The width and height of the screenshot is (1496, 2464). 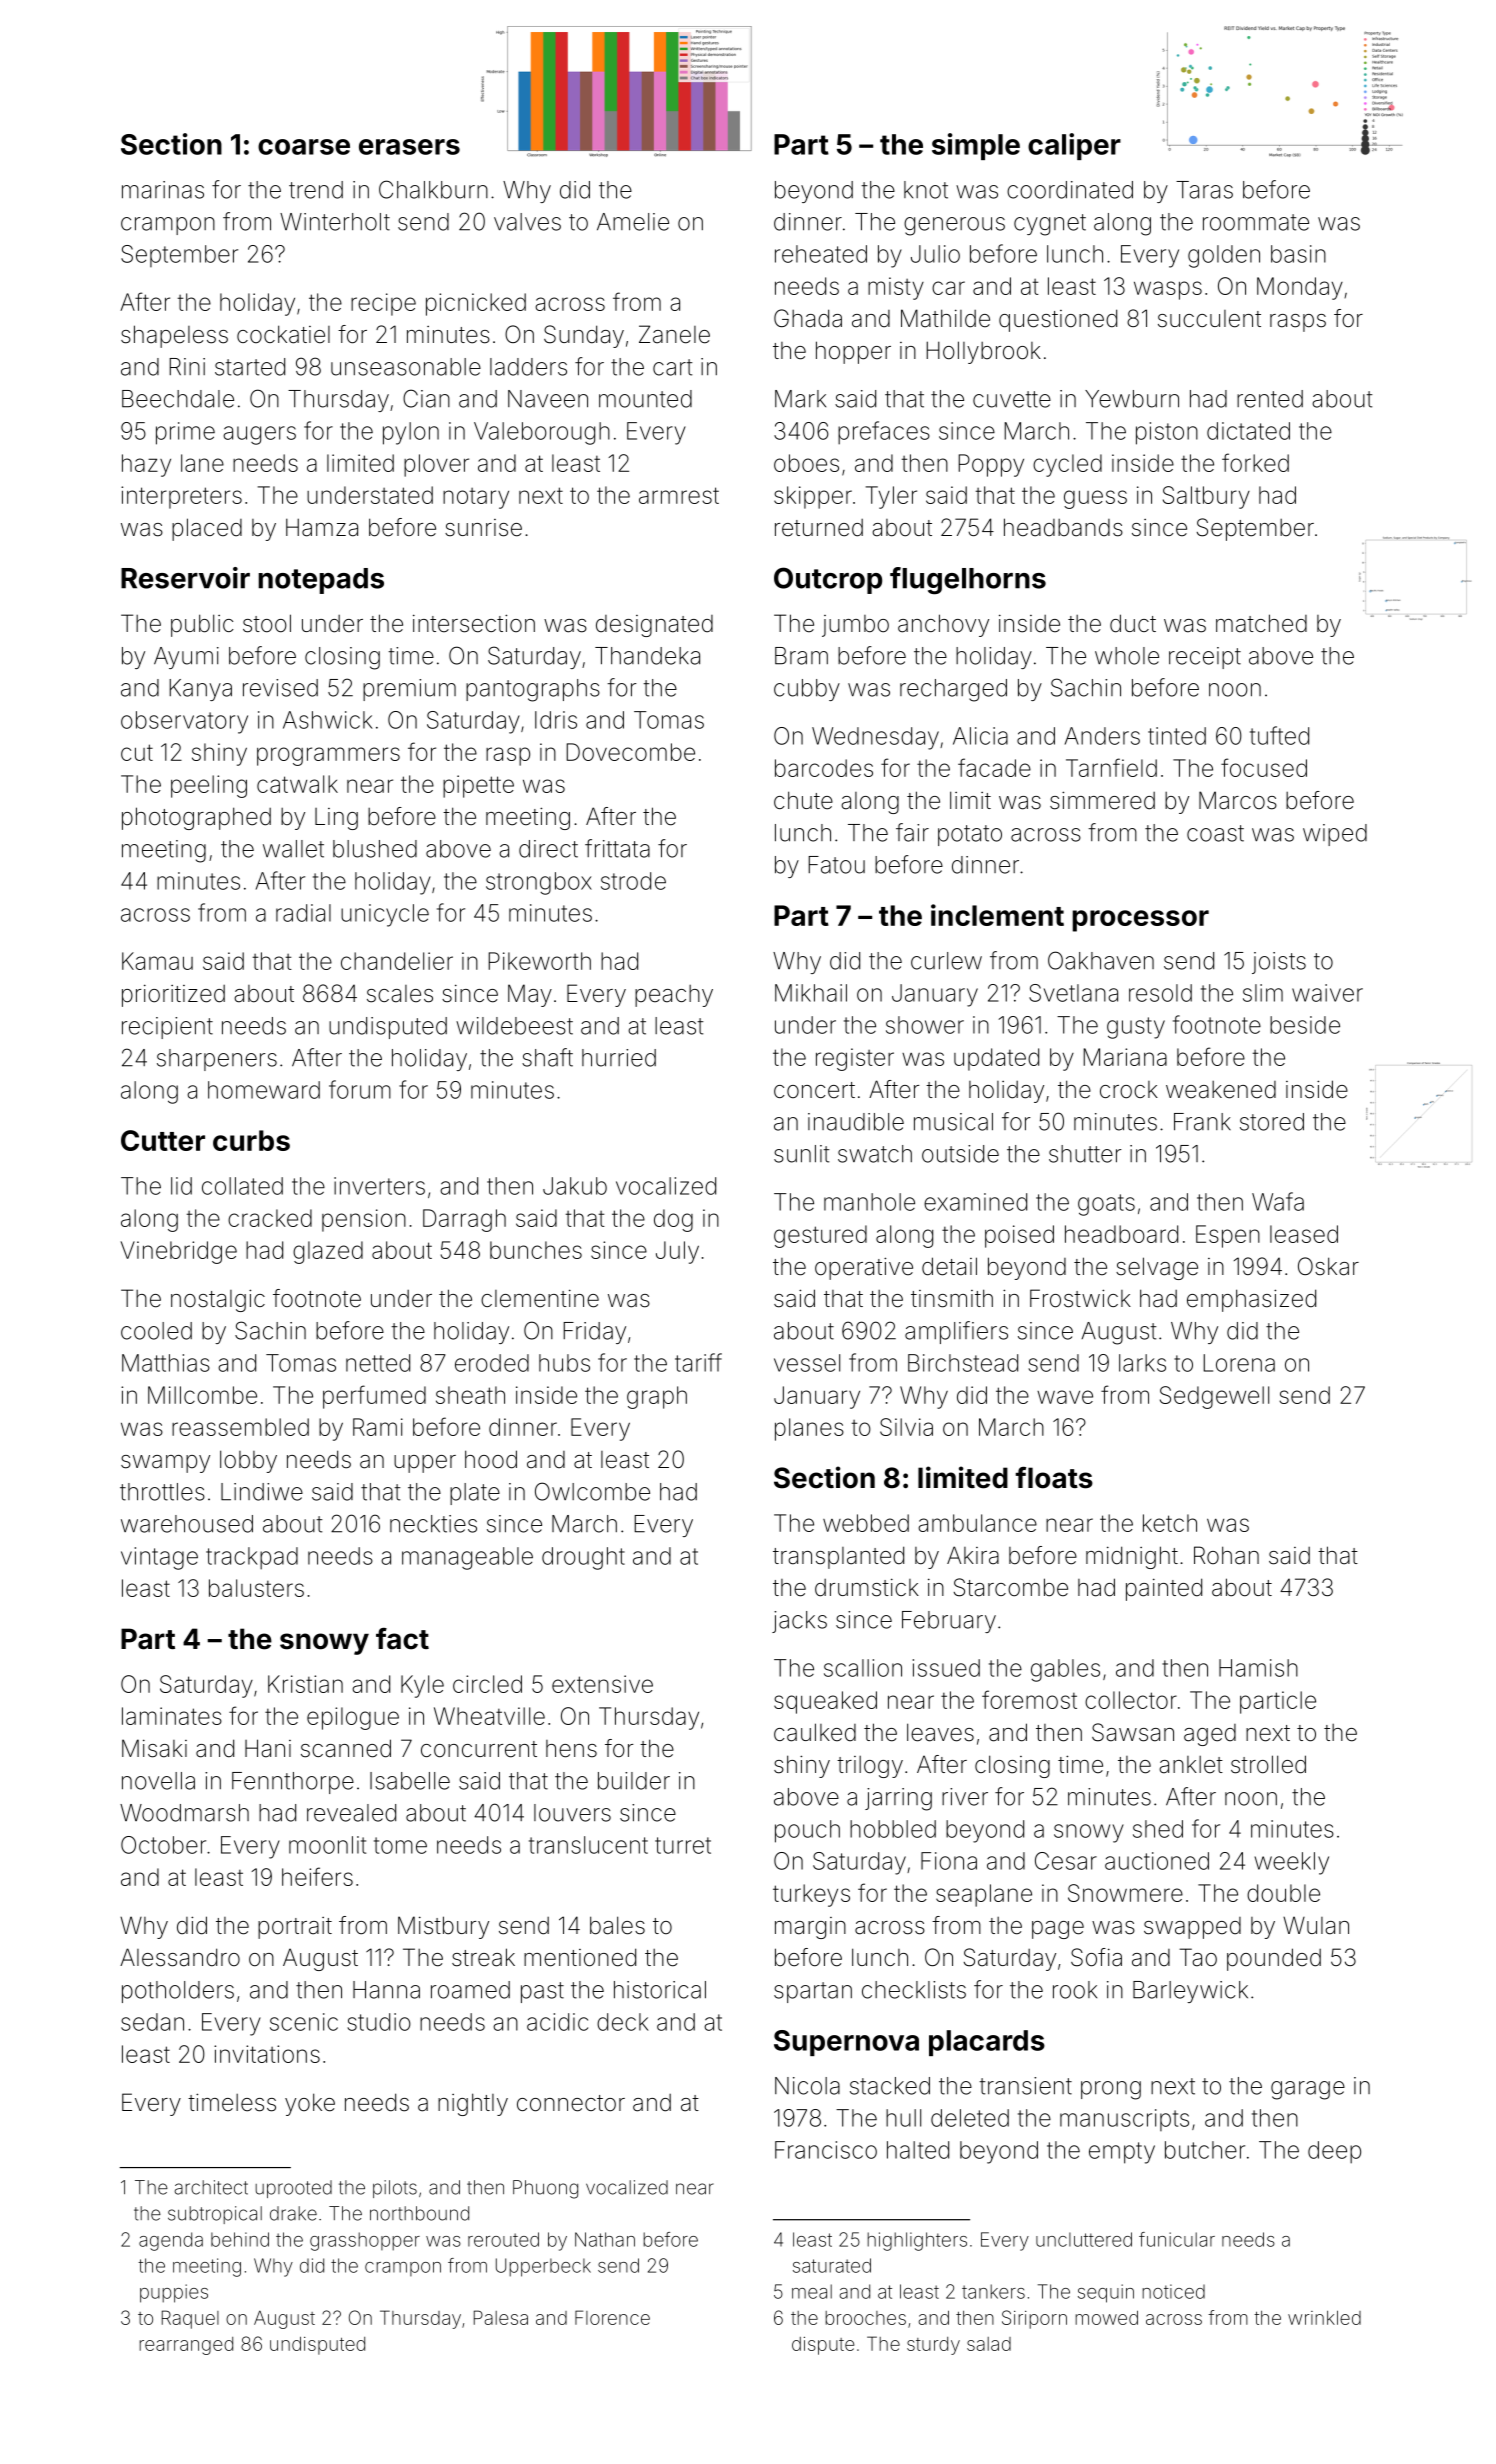 I want to click on drought, so click(x=583, y=1558).
